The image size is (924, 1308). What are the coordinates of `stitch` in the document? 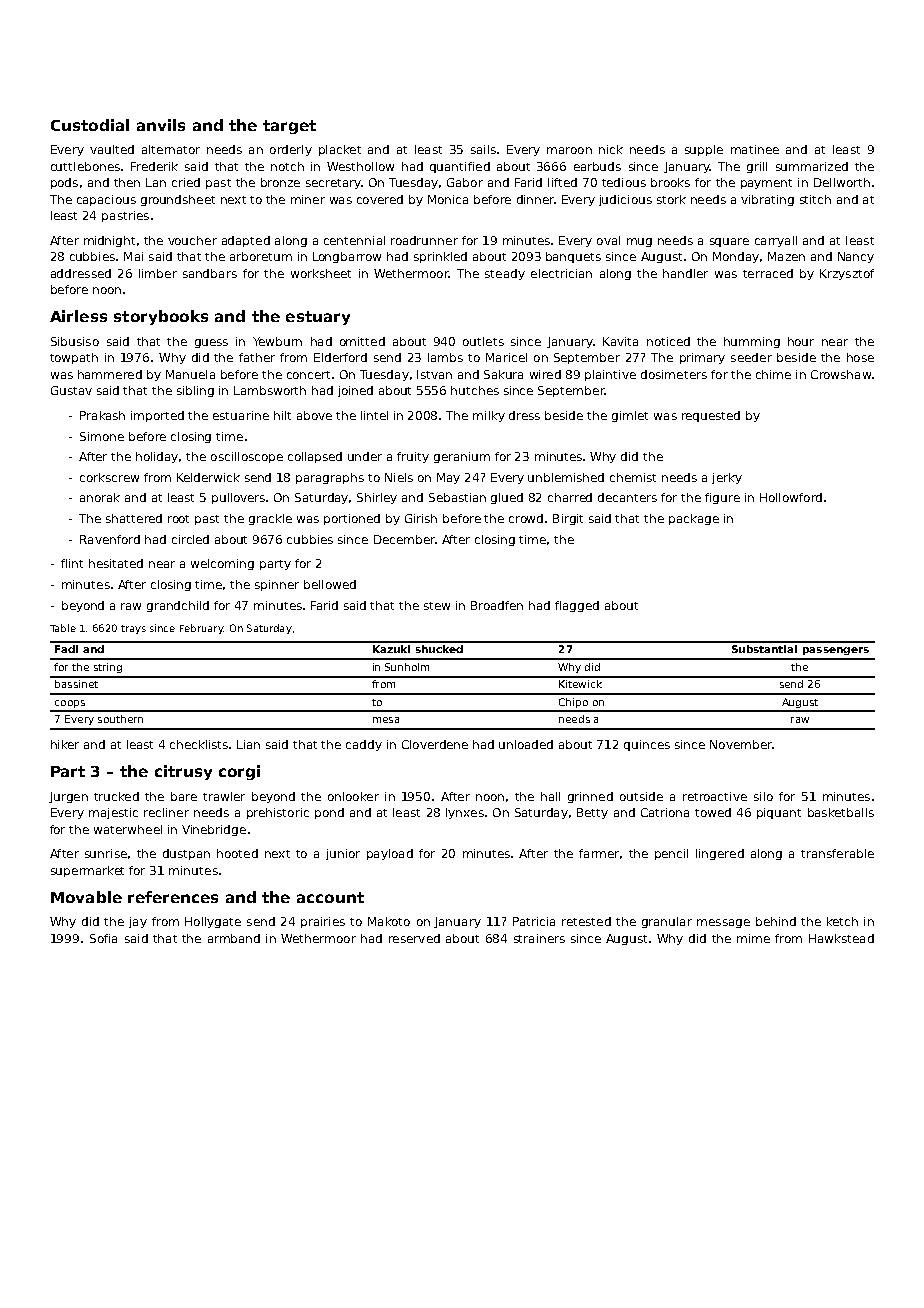 It's located at (815, 199).
